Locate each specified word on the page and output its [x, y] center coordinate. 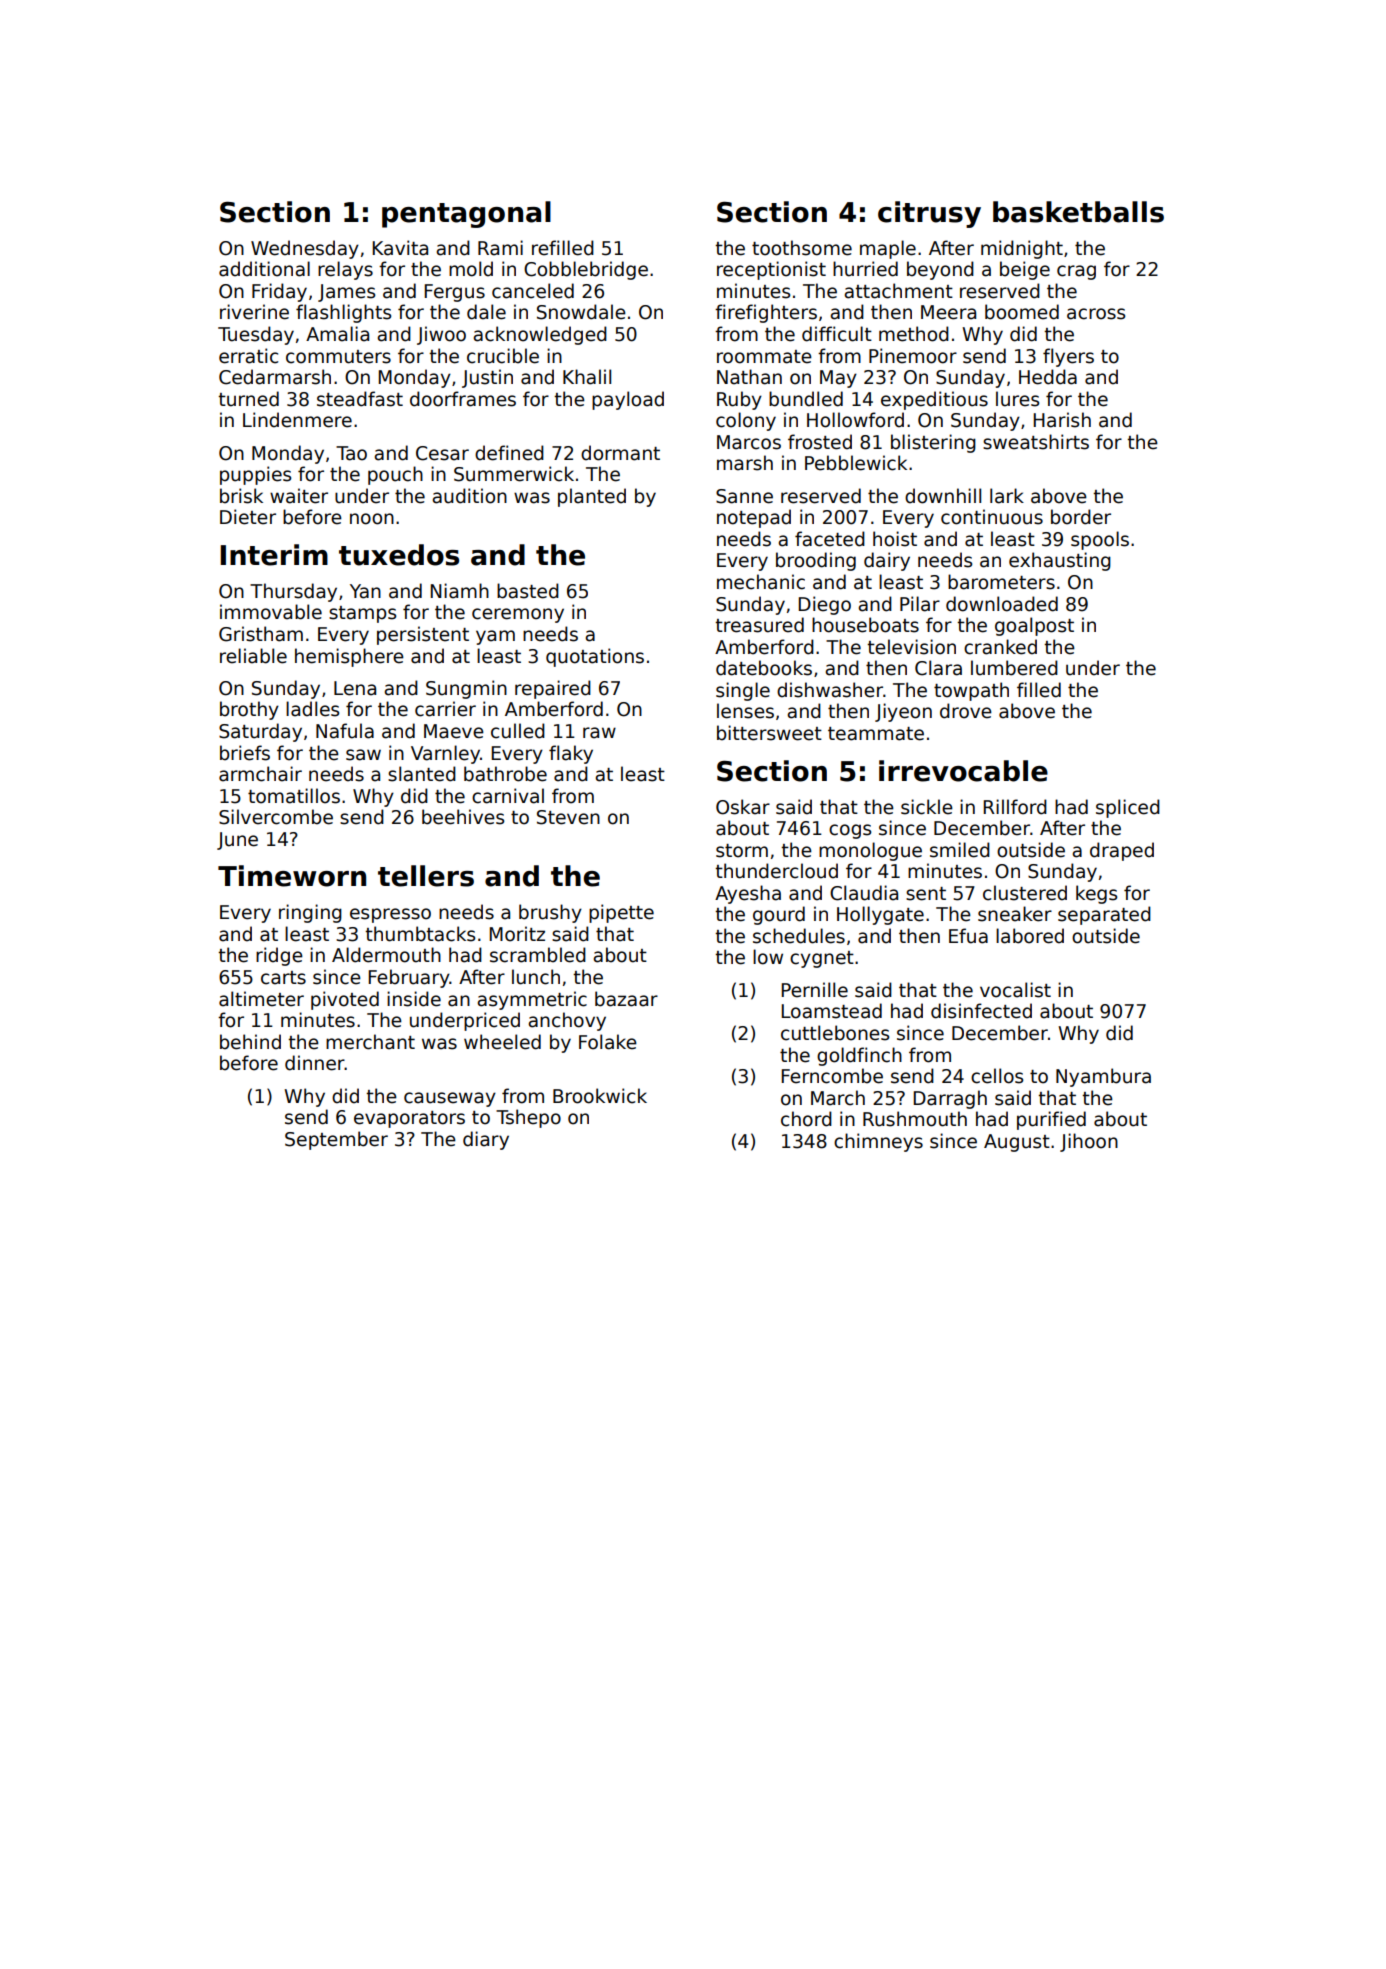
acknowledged [540, 335]
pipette [621, 913]
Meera [948, 312]
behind [250, 1042]
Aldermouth [386, 955]
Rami [500, 248]
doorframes [463, 399]
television [911, 647]
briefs [245, 753]
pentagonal [466, 214]
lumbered [1014, 668]
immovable [271, 612]
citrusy [929, 214]
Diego [825, 605]
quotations [595, 657]
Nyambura [1103, 1077]
